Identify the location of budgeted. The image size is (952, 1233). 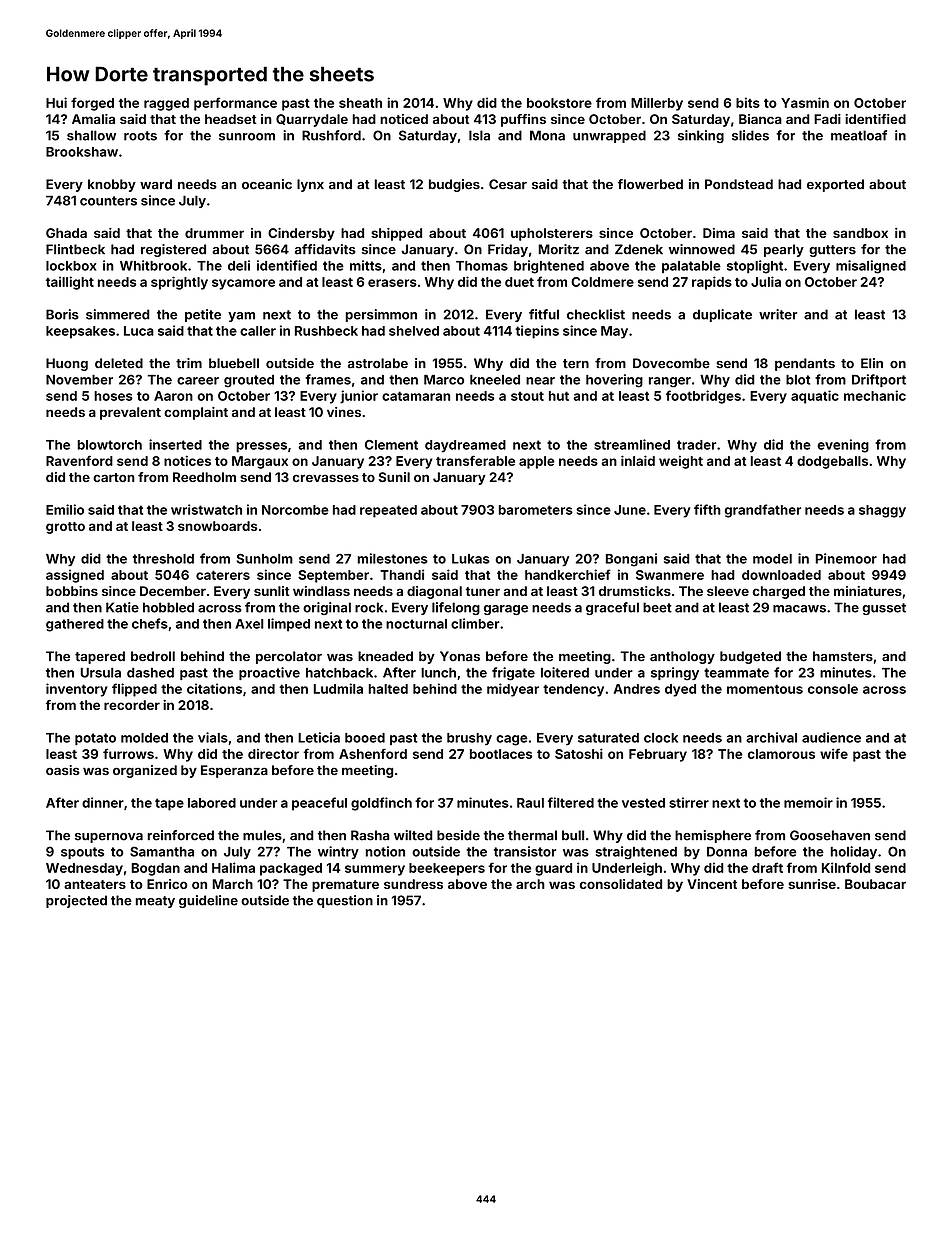
(750, 657).
